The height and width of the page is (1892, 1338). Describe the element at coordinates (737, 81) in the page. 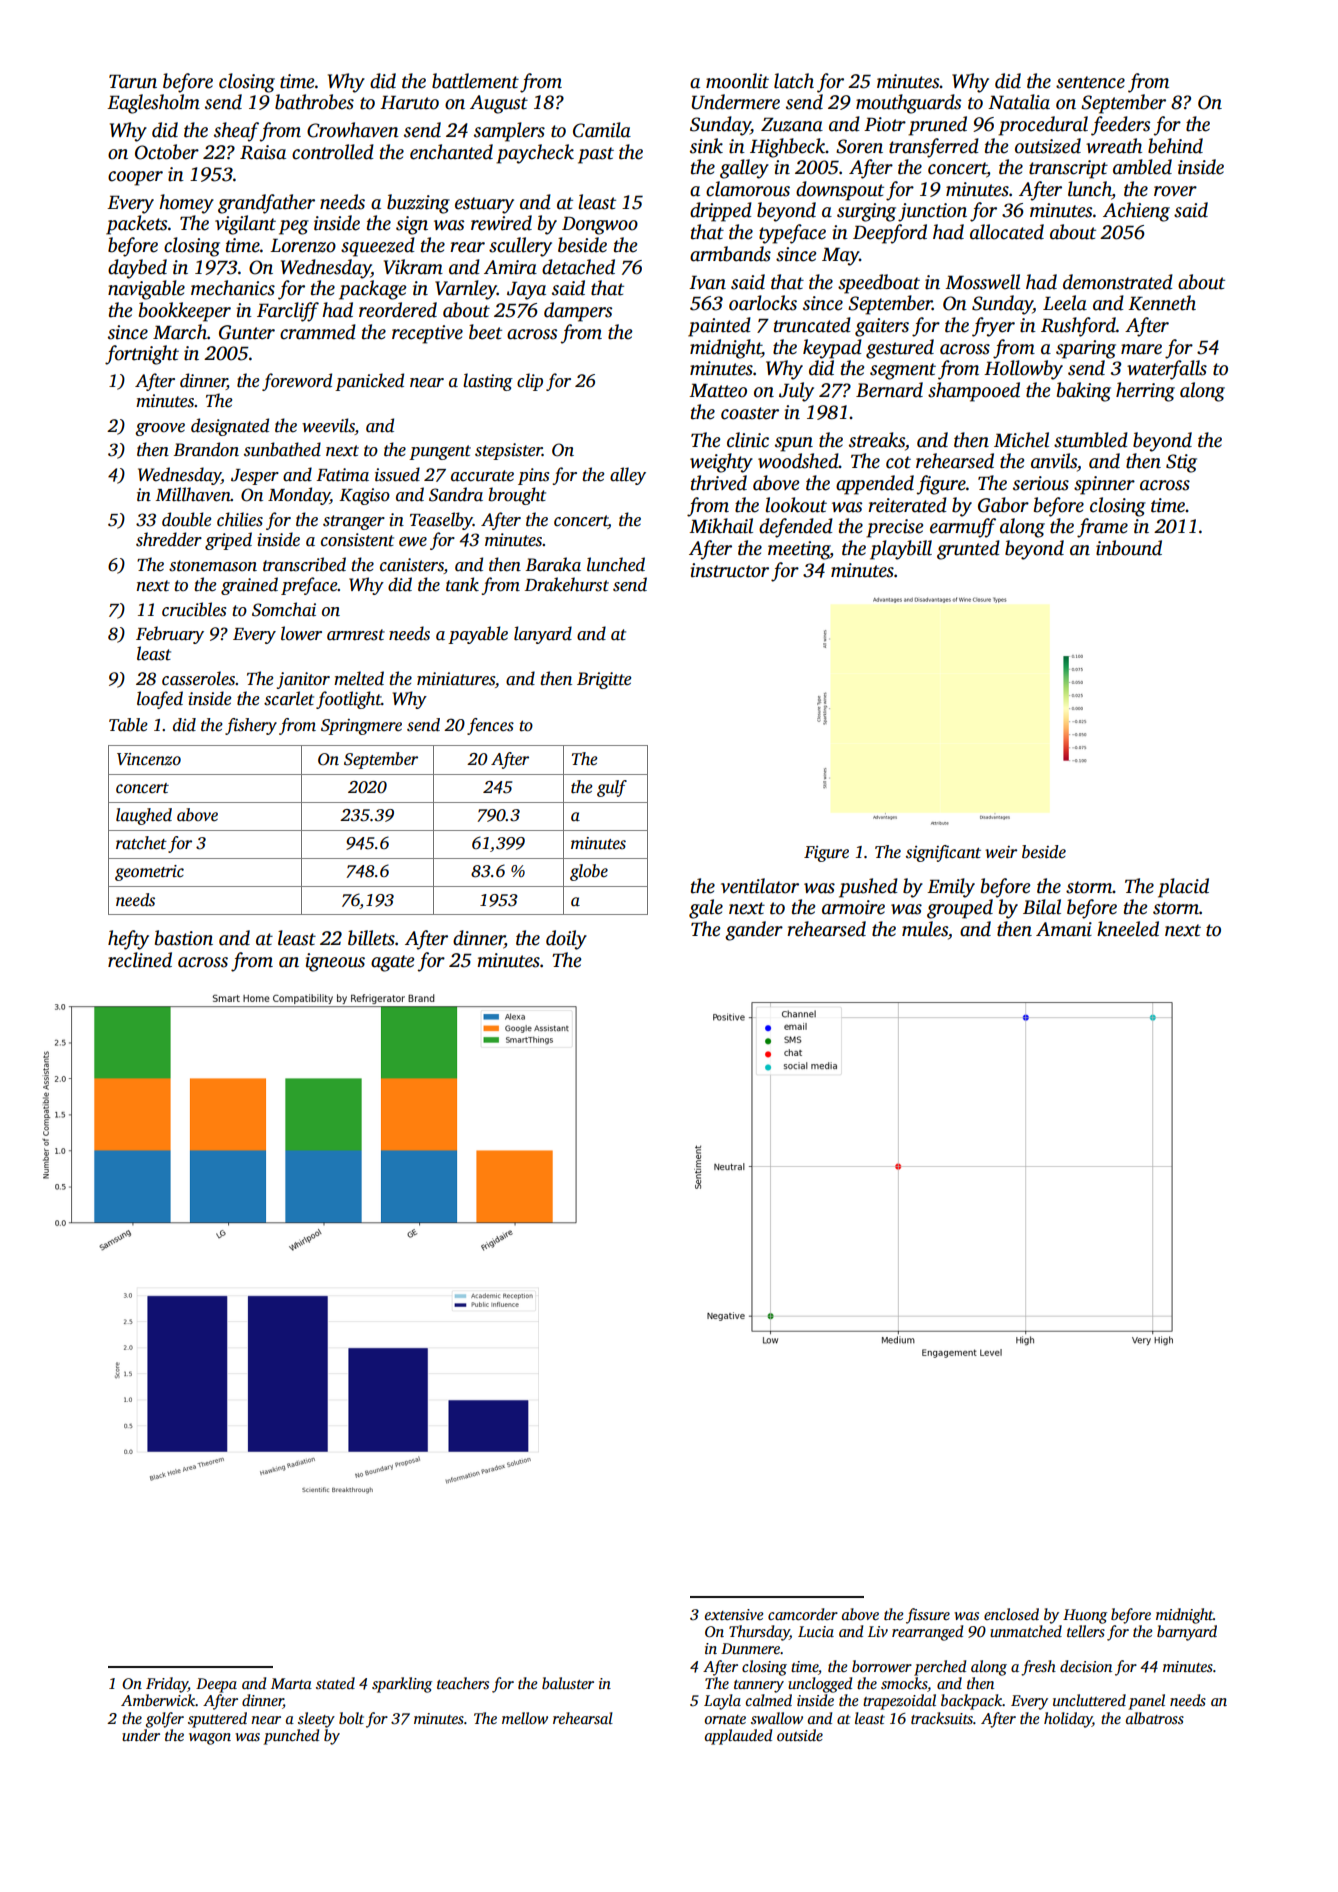

I see `moonlit` at that location.
